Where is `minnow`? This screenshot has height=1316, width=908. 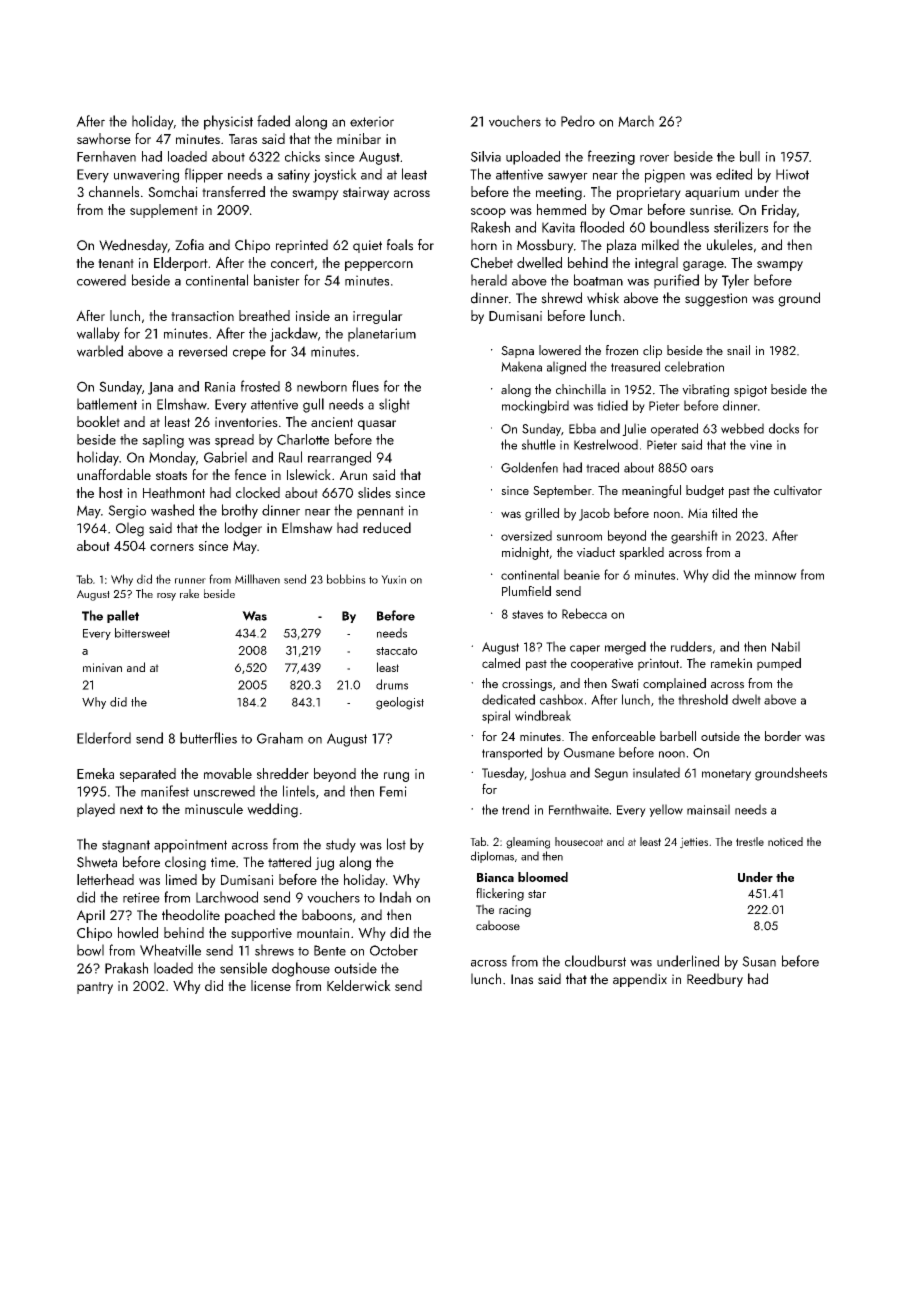 minnow is located at coordinates (776, 575).
